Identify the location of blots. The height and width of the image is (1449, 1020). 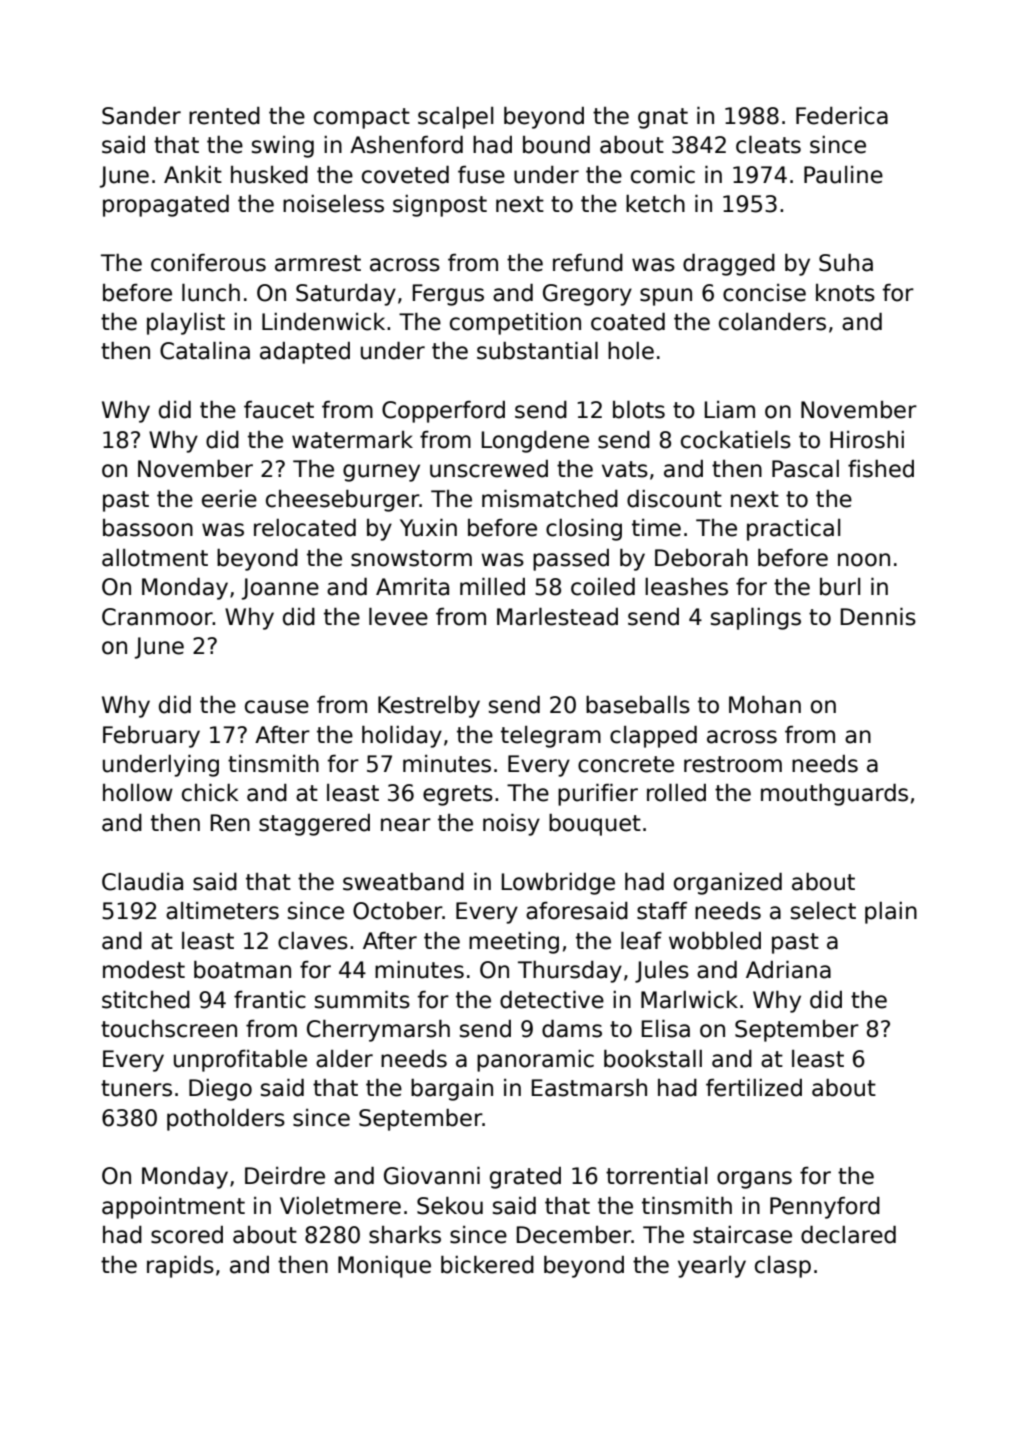
(639, 410).
